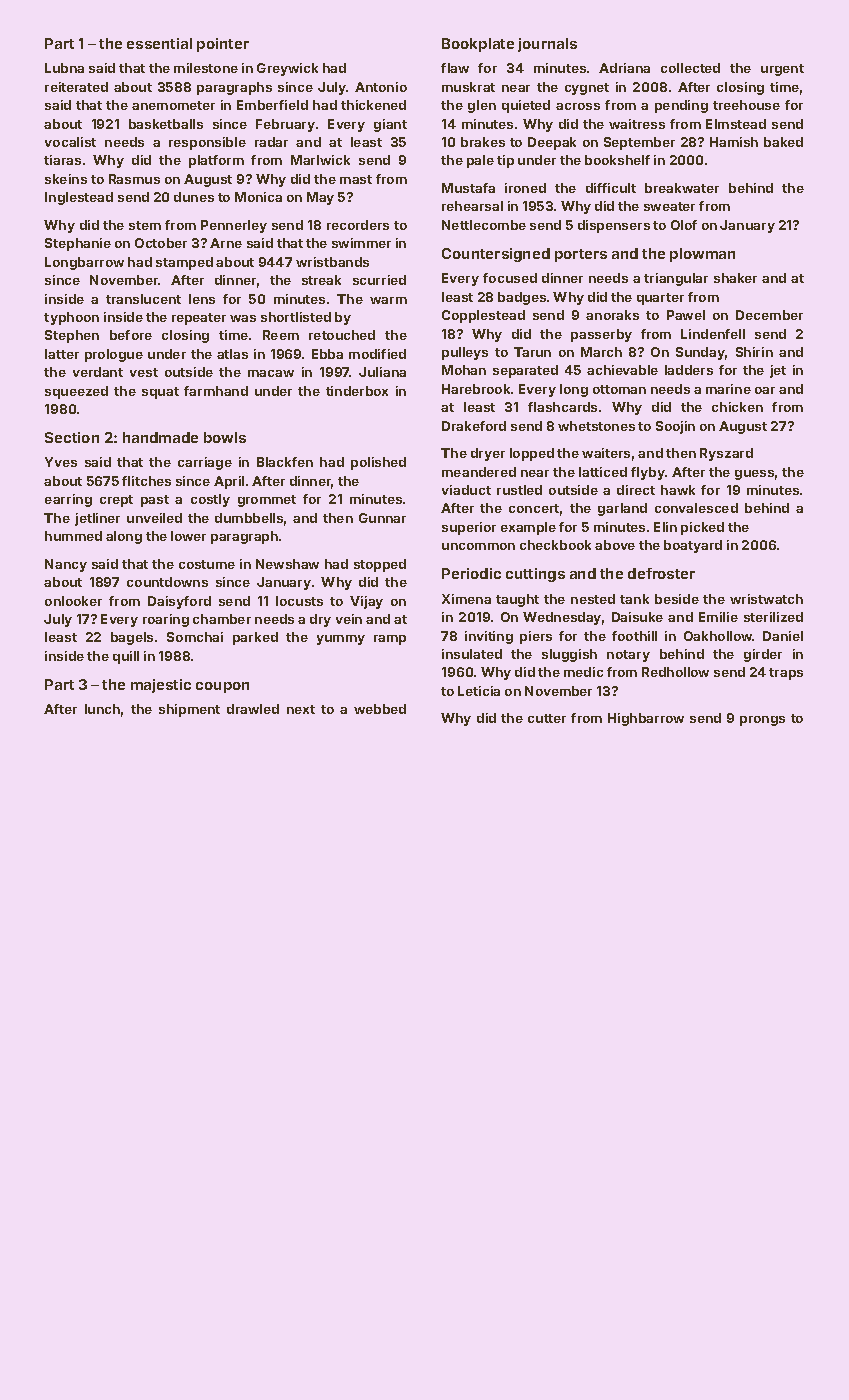 The width and height of the page is (849, 1400). Describe the element at coordinates (624, 68) in the page. I see `Adriana` at that location.
